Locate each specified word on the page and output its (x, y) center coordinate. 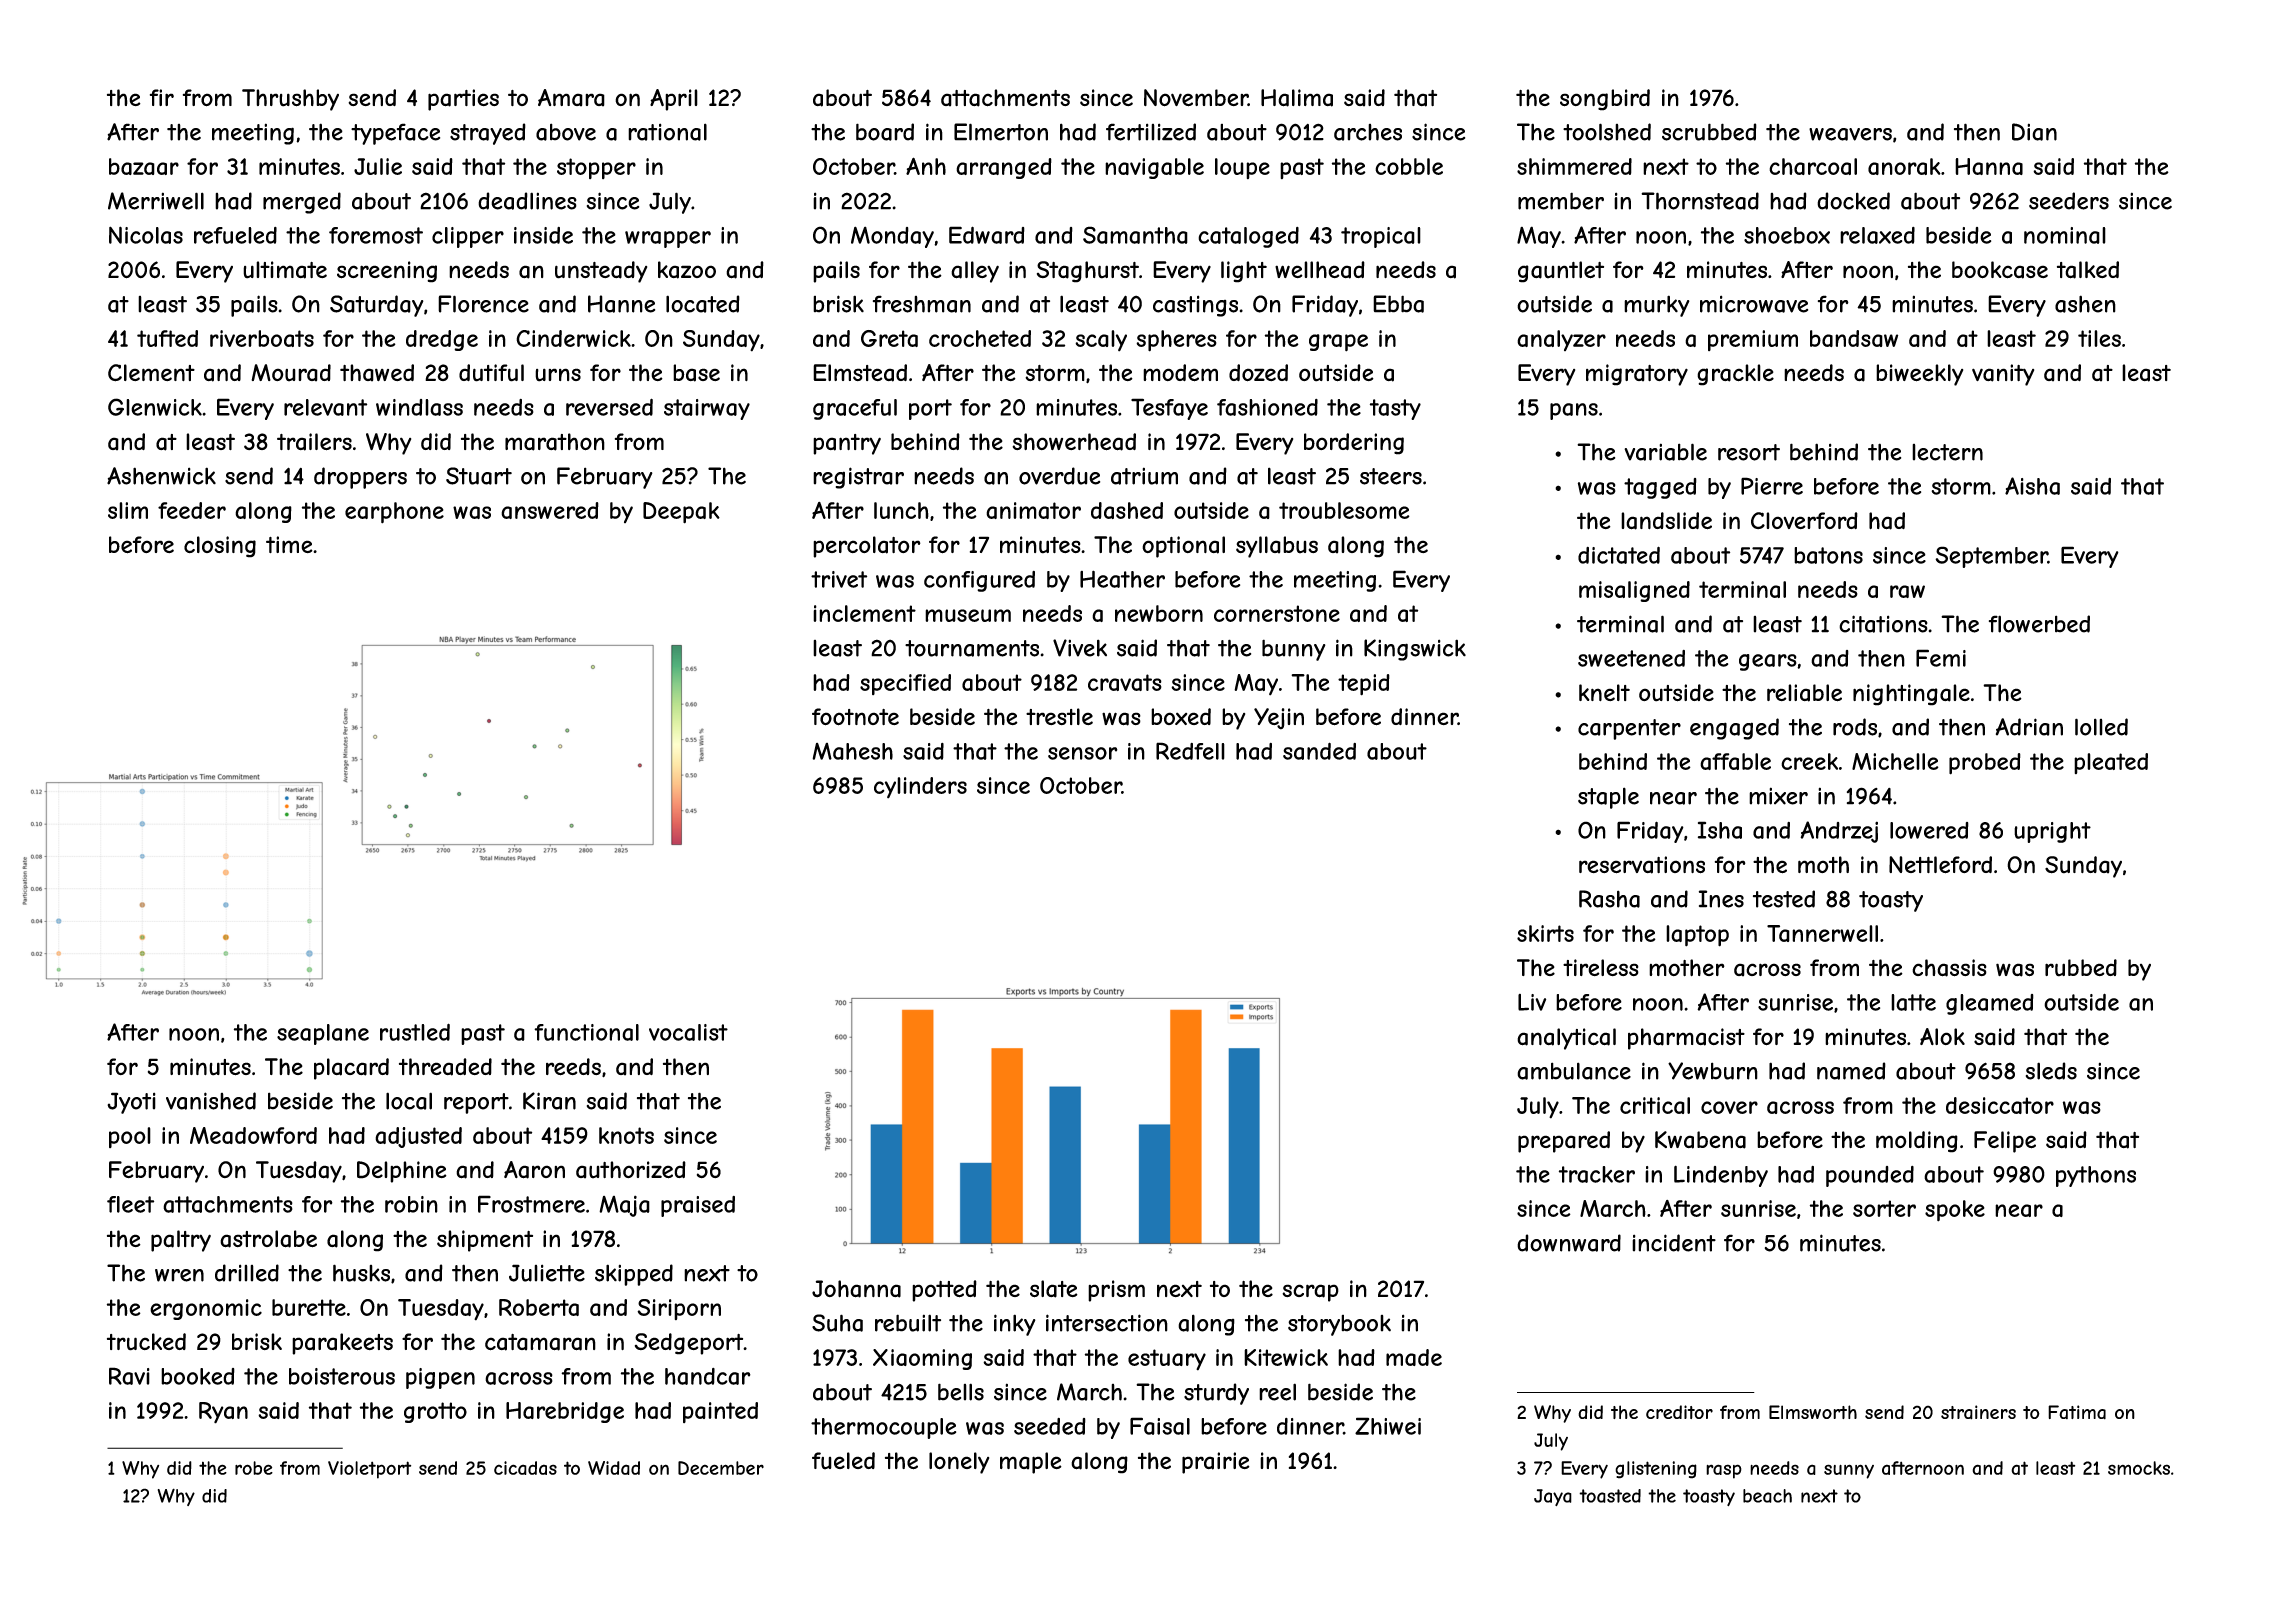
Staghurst (1088, 272)
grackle (1735, 375)
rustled (415, 1032)
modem (1180, 373)
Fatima (2077, 1412)
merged (302, 203)
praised (698, 1206)
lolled (2101, 727)
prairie (1216, 1463)
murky (1657, 306)
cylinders (920, 788)
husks (361, 1273)
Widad (614, 1468)
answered (550, 510)
